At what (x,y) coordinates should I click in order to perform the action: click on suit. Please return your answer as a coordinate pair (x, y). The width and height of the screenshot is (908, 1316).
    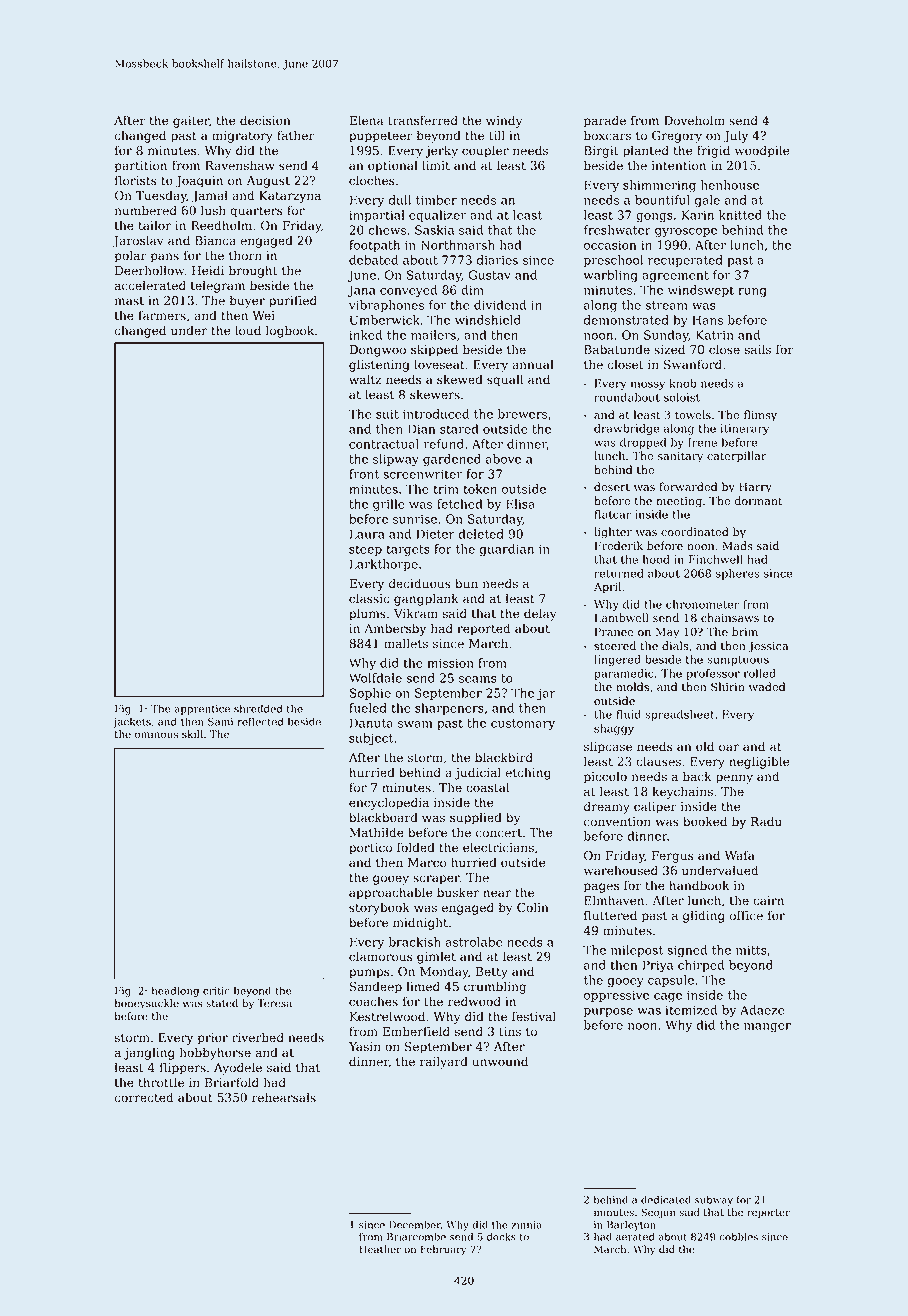
    Looking at the image, I should click on (387, 414).
